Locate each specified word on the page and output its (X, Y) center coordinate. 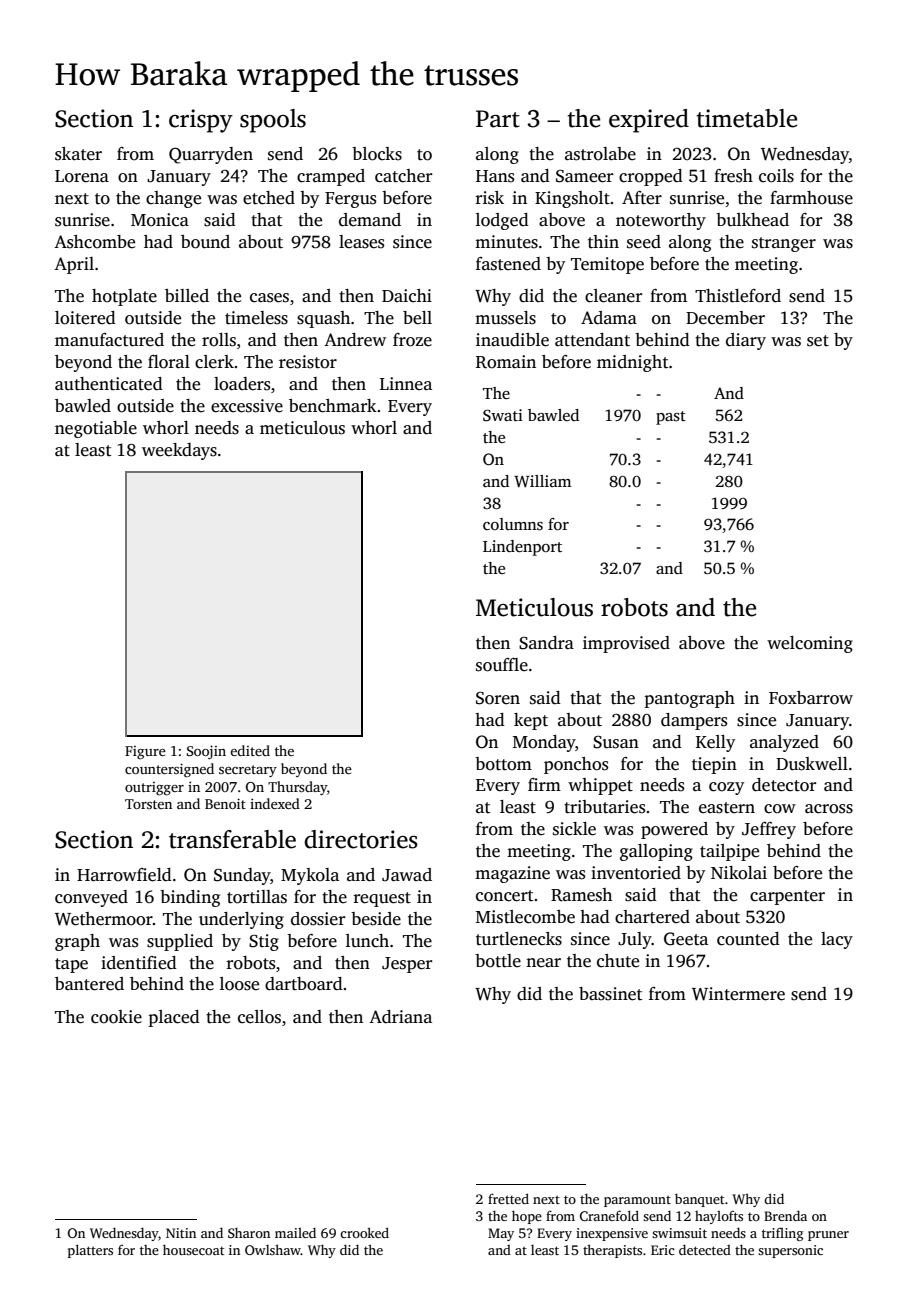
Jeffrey (769, 830)
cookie (116, 1017)
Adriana (400, 1017)
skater (78, 154)
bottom (503, 764)
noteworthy (661, 221)
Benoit (225, 803)
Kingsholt (572, 199)
